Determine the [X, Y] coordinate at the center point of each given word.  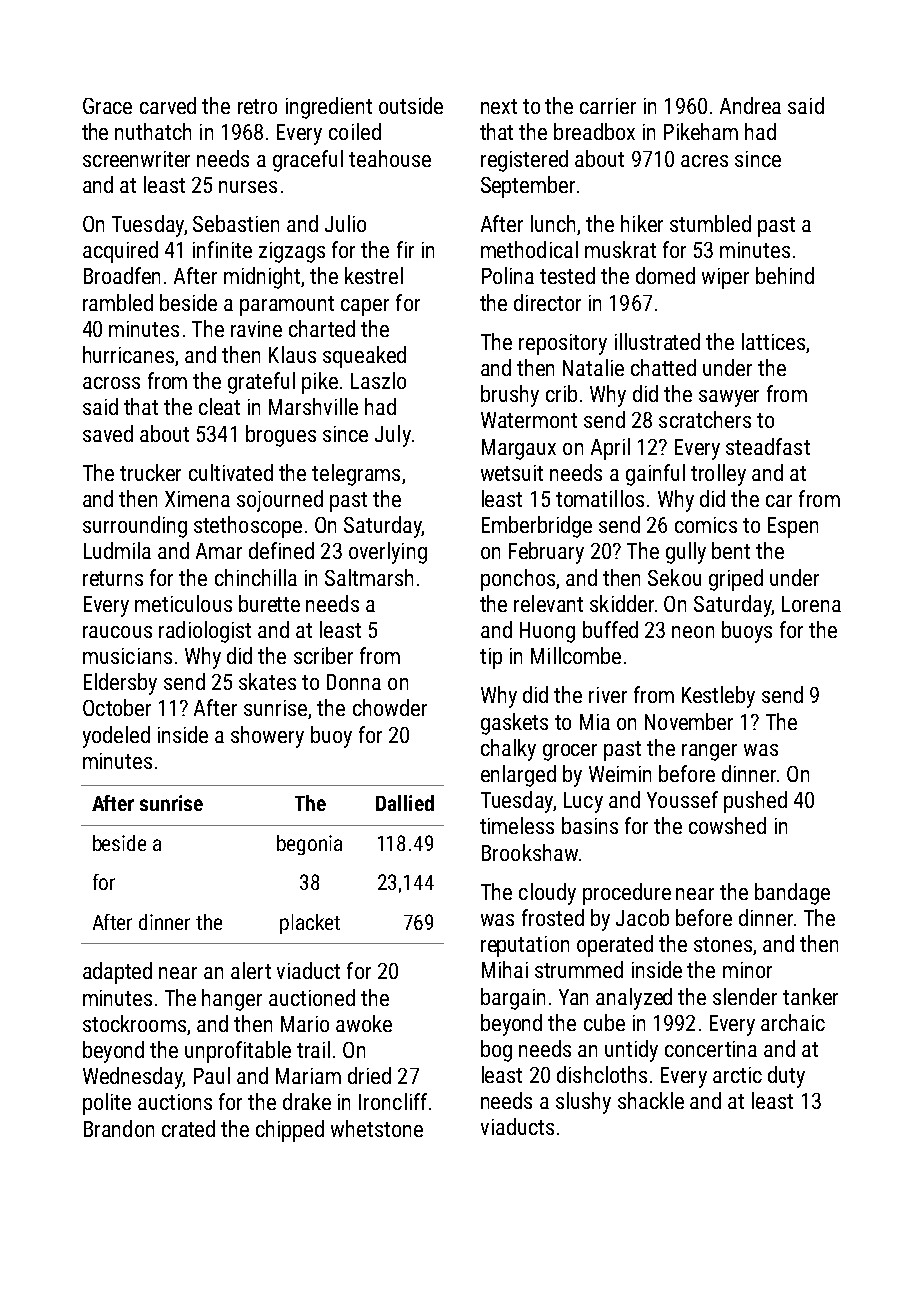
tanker [810, 996]
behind [785, 275]
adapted [117, 973]
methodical [529, 249]
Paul [212, 1075]
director [547, 302]
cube [604, 1022]
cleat [219, 406]
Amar [219, 551]
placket [310, 924]
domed [665, 275]
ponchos [518, 580]
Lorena [811, 604]
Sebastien [236, 223]
